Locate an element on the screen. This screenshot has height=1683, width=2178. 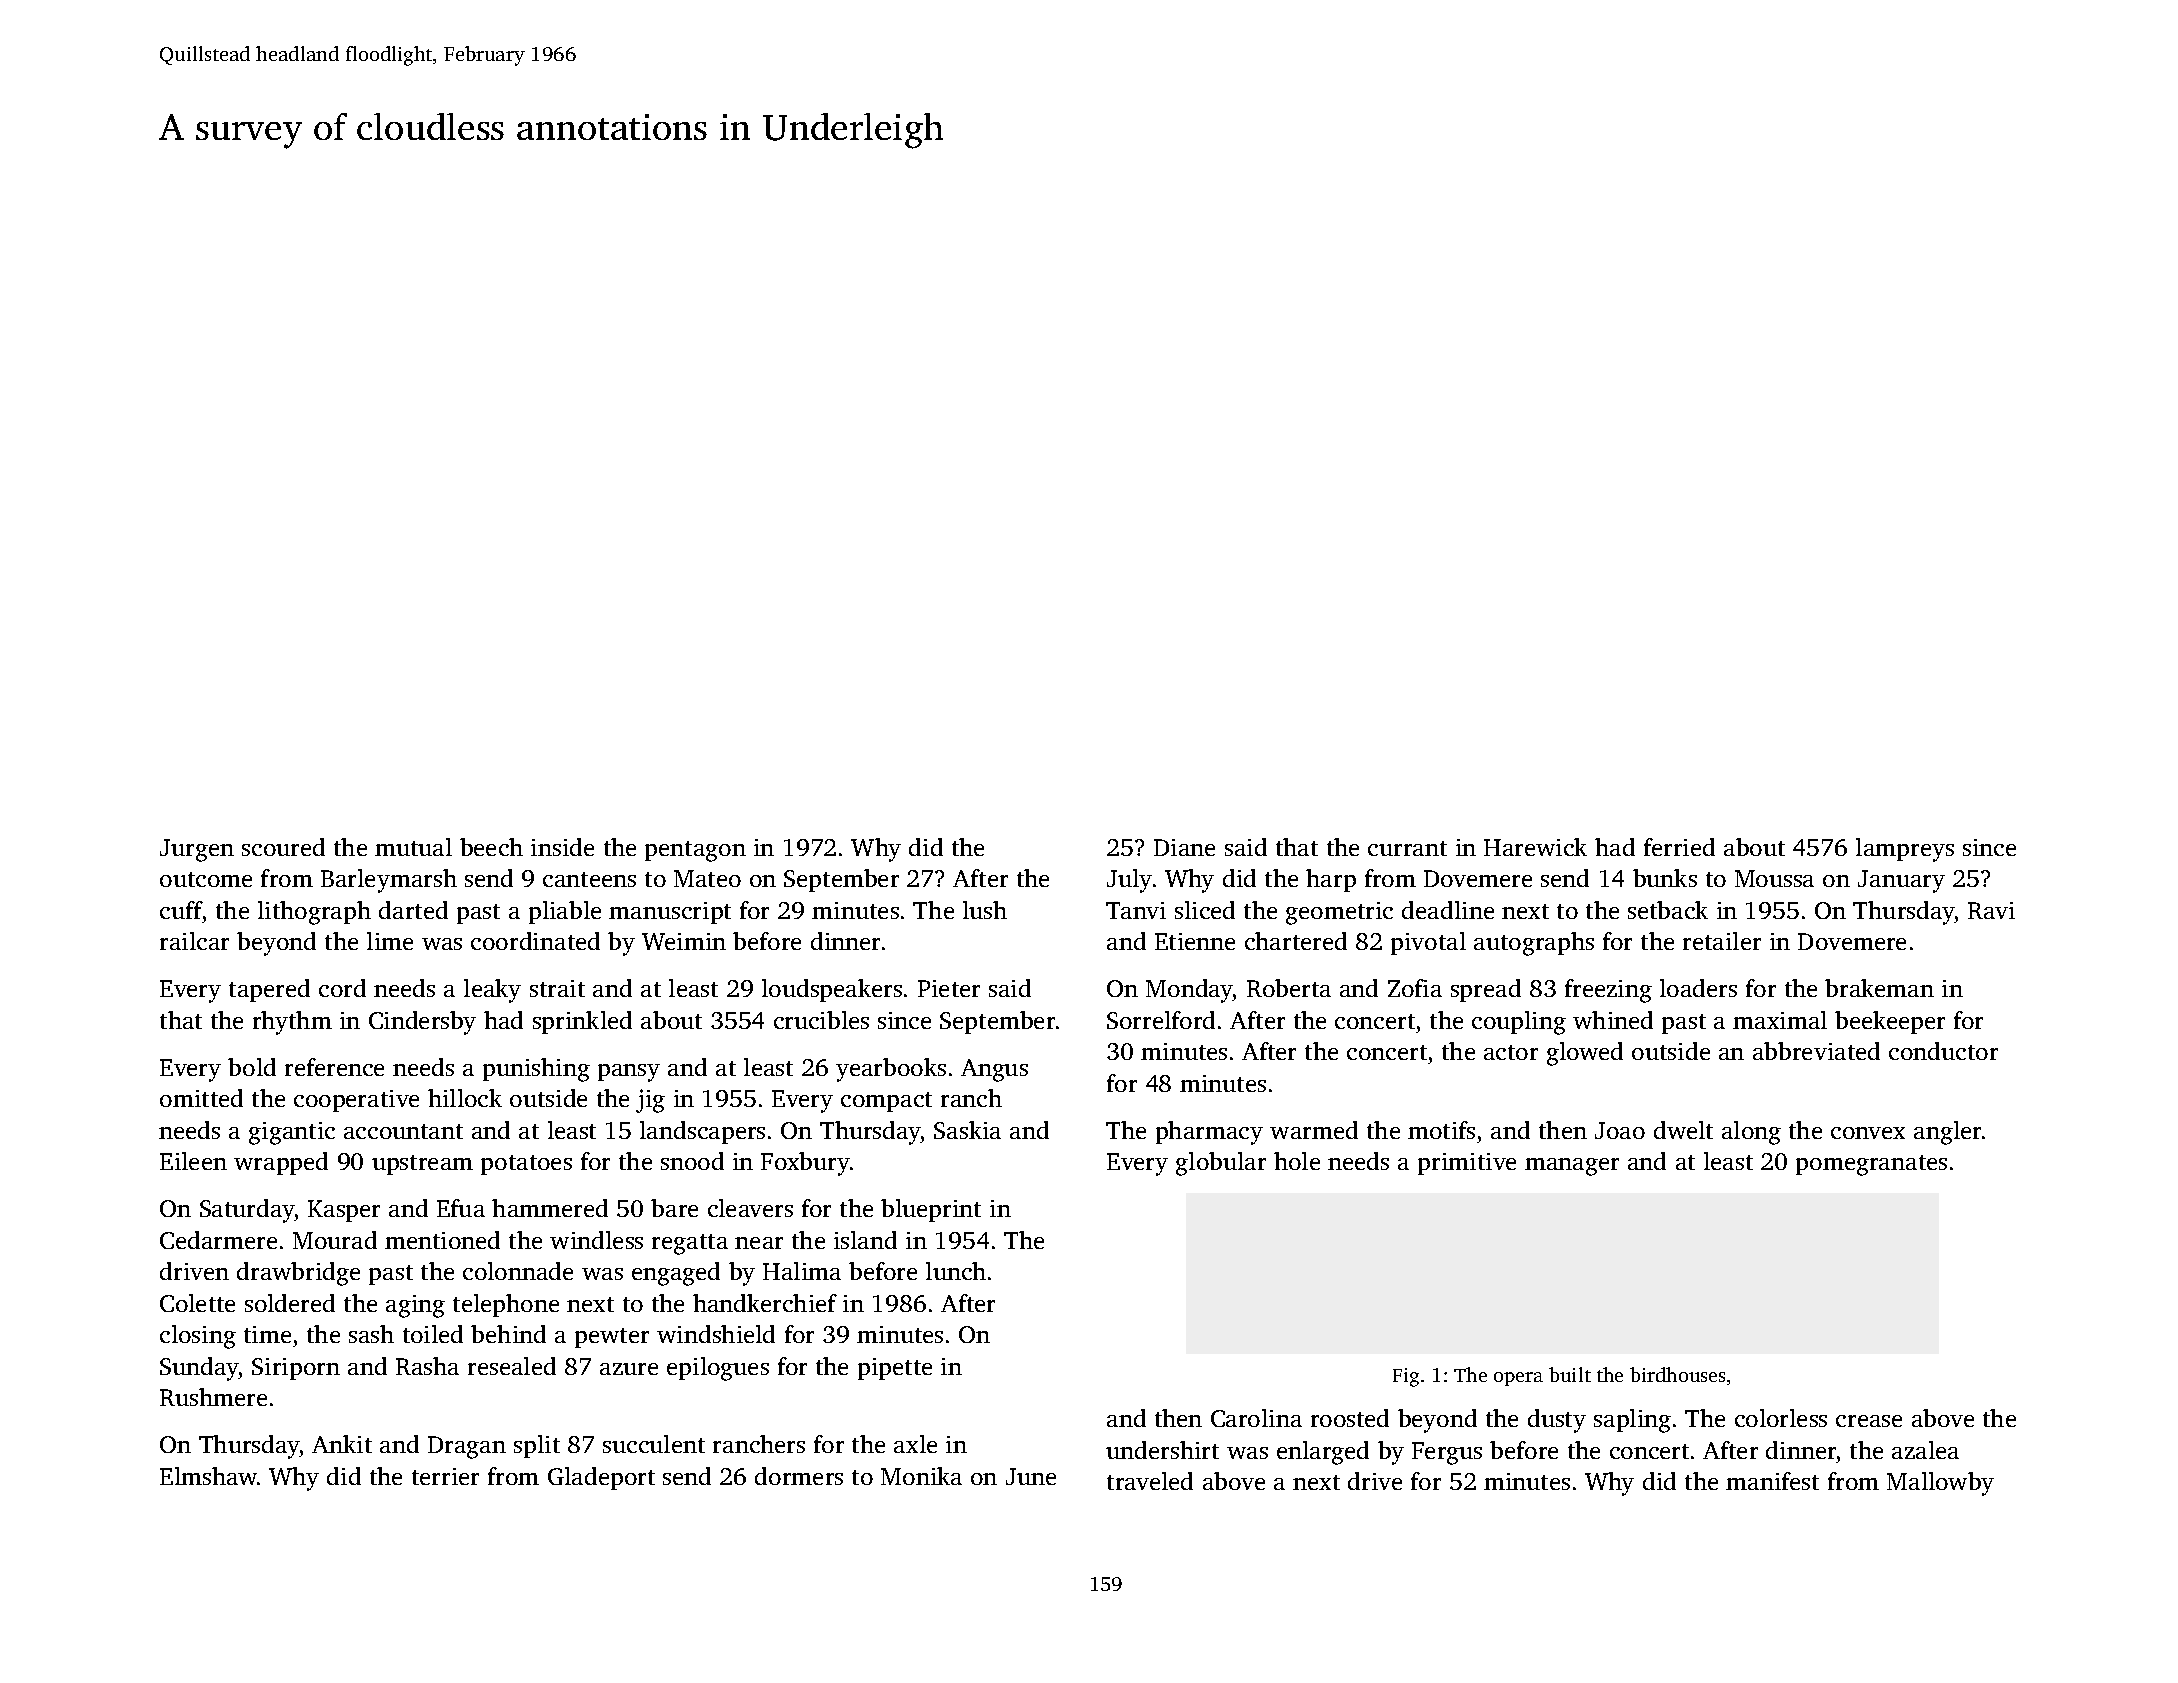
warmed is located at coordinates (1314, 1130).
